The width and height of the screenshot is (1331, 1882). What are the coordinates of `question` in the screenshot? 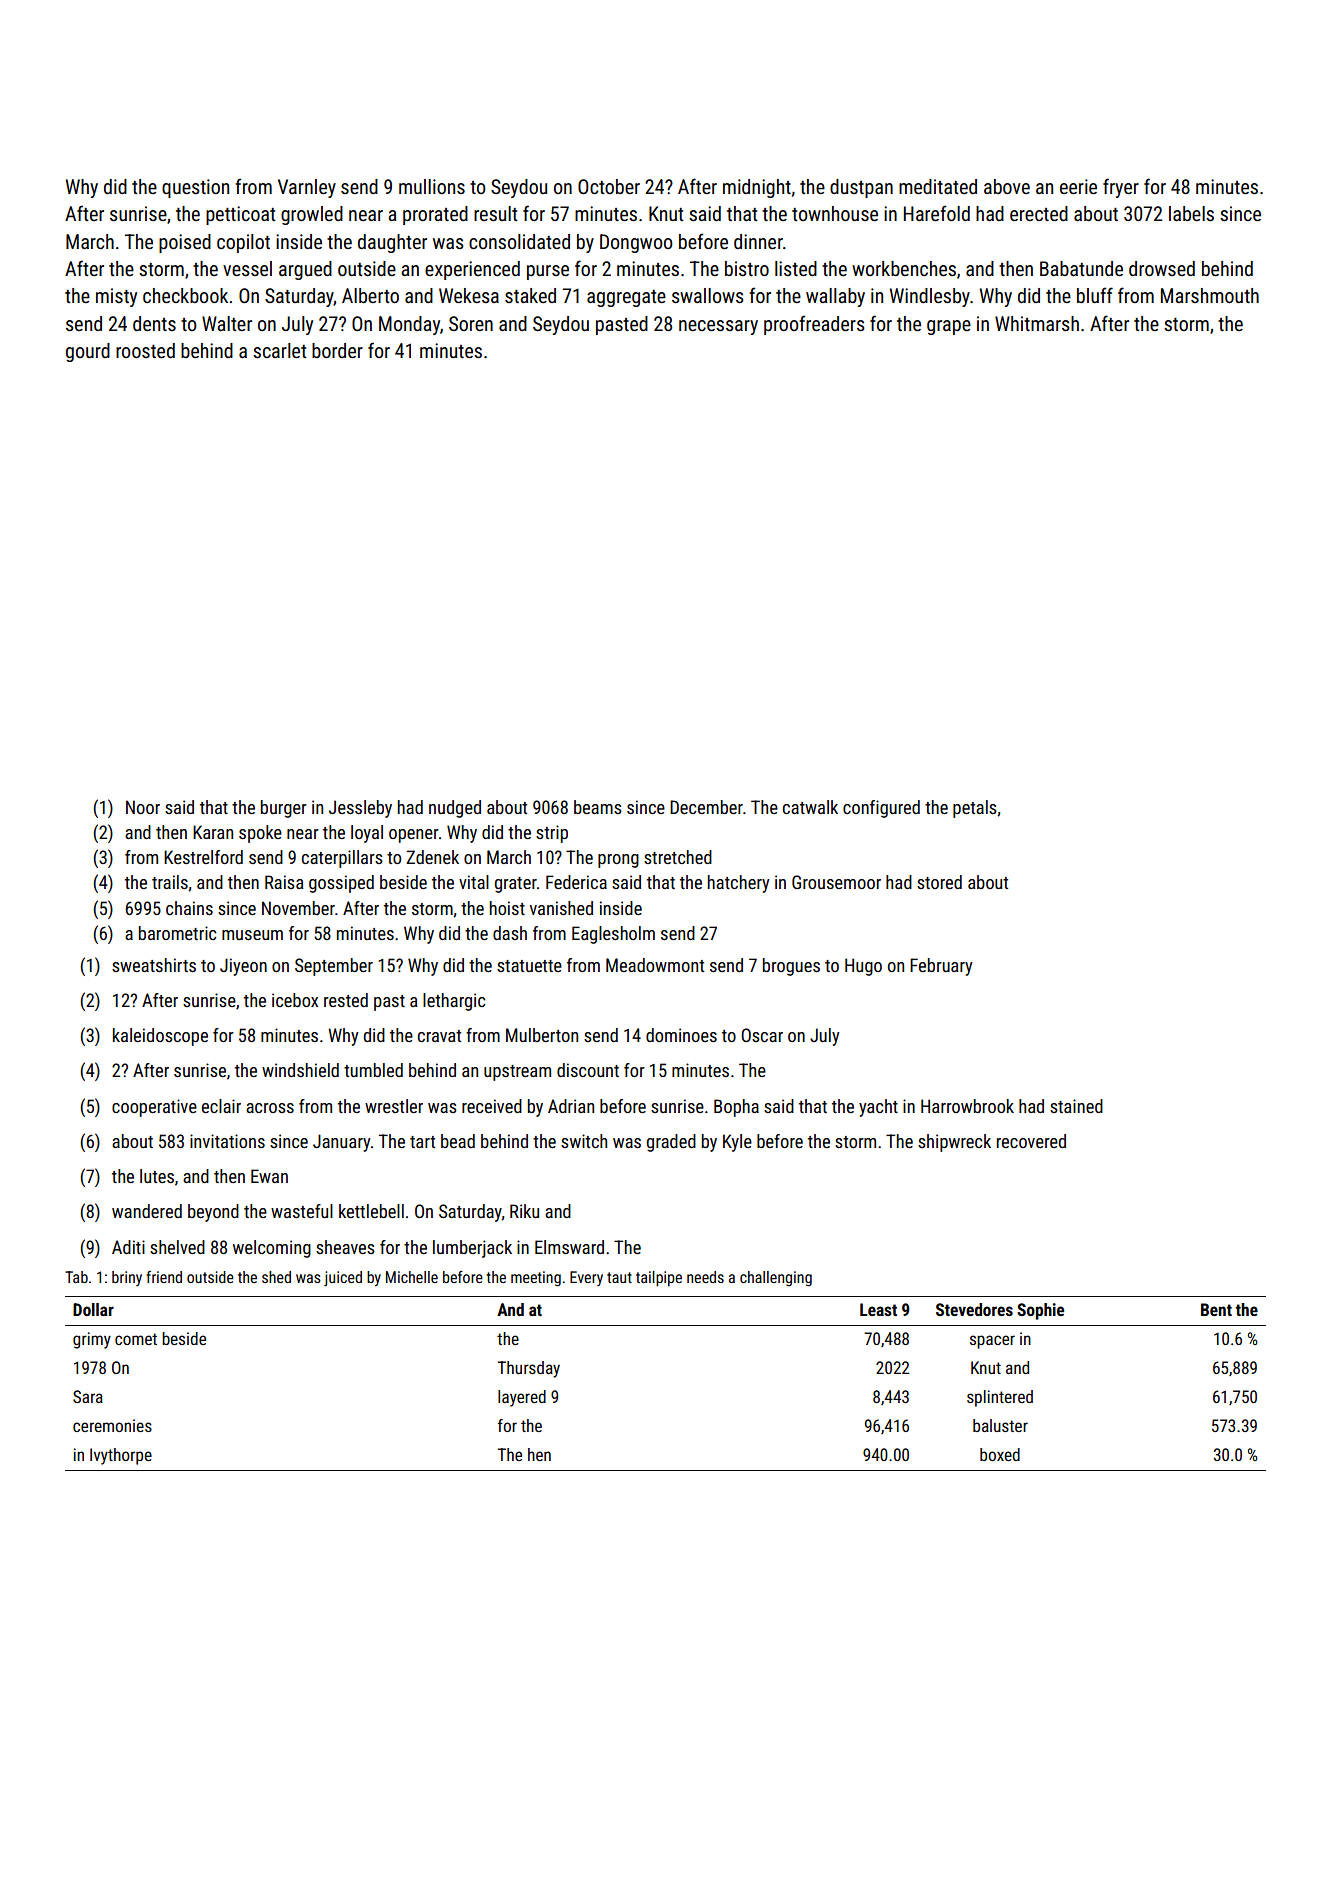 It's located at (195, 188).
